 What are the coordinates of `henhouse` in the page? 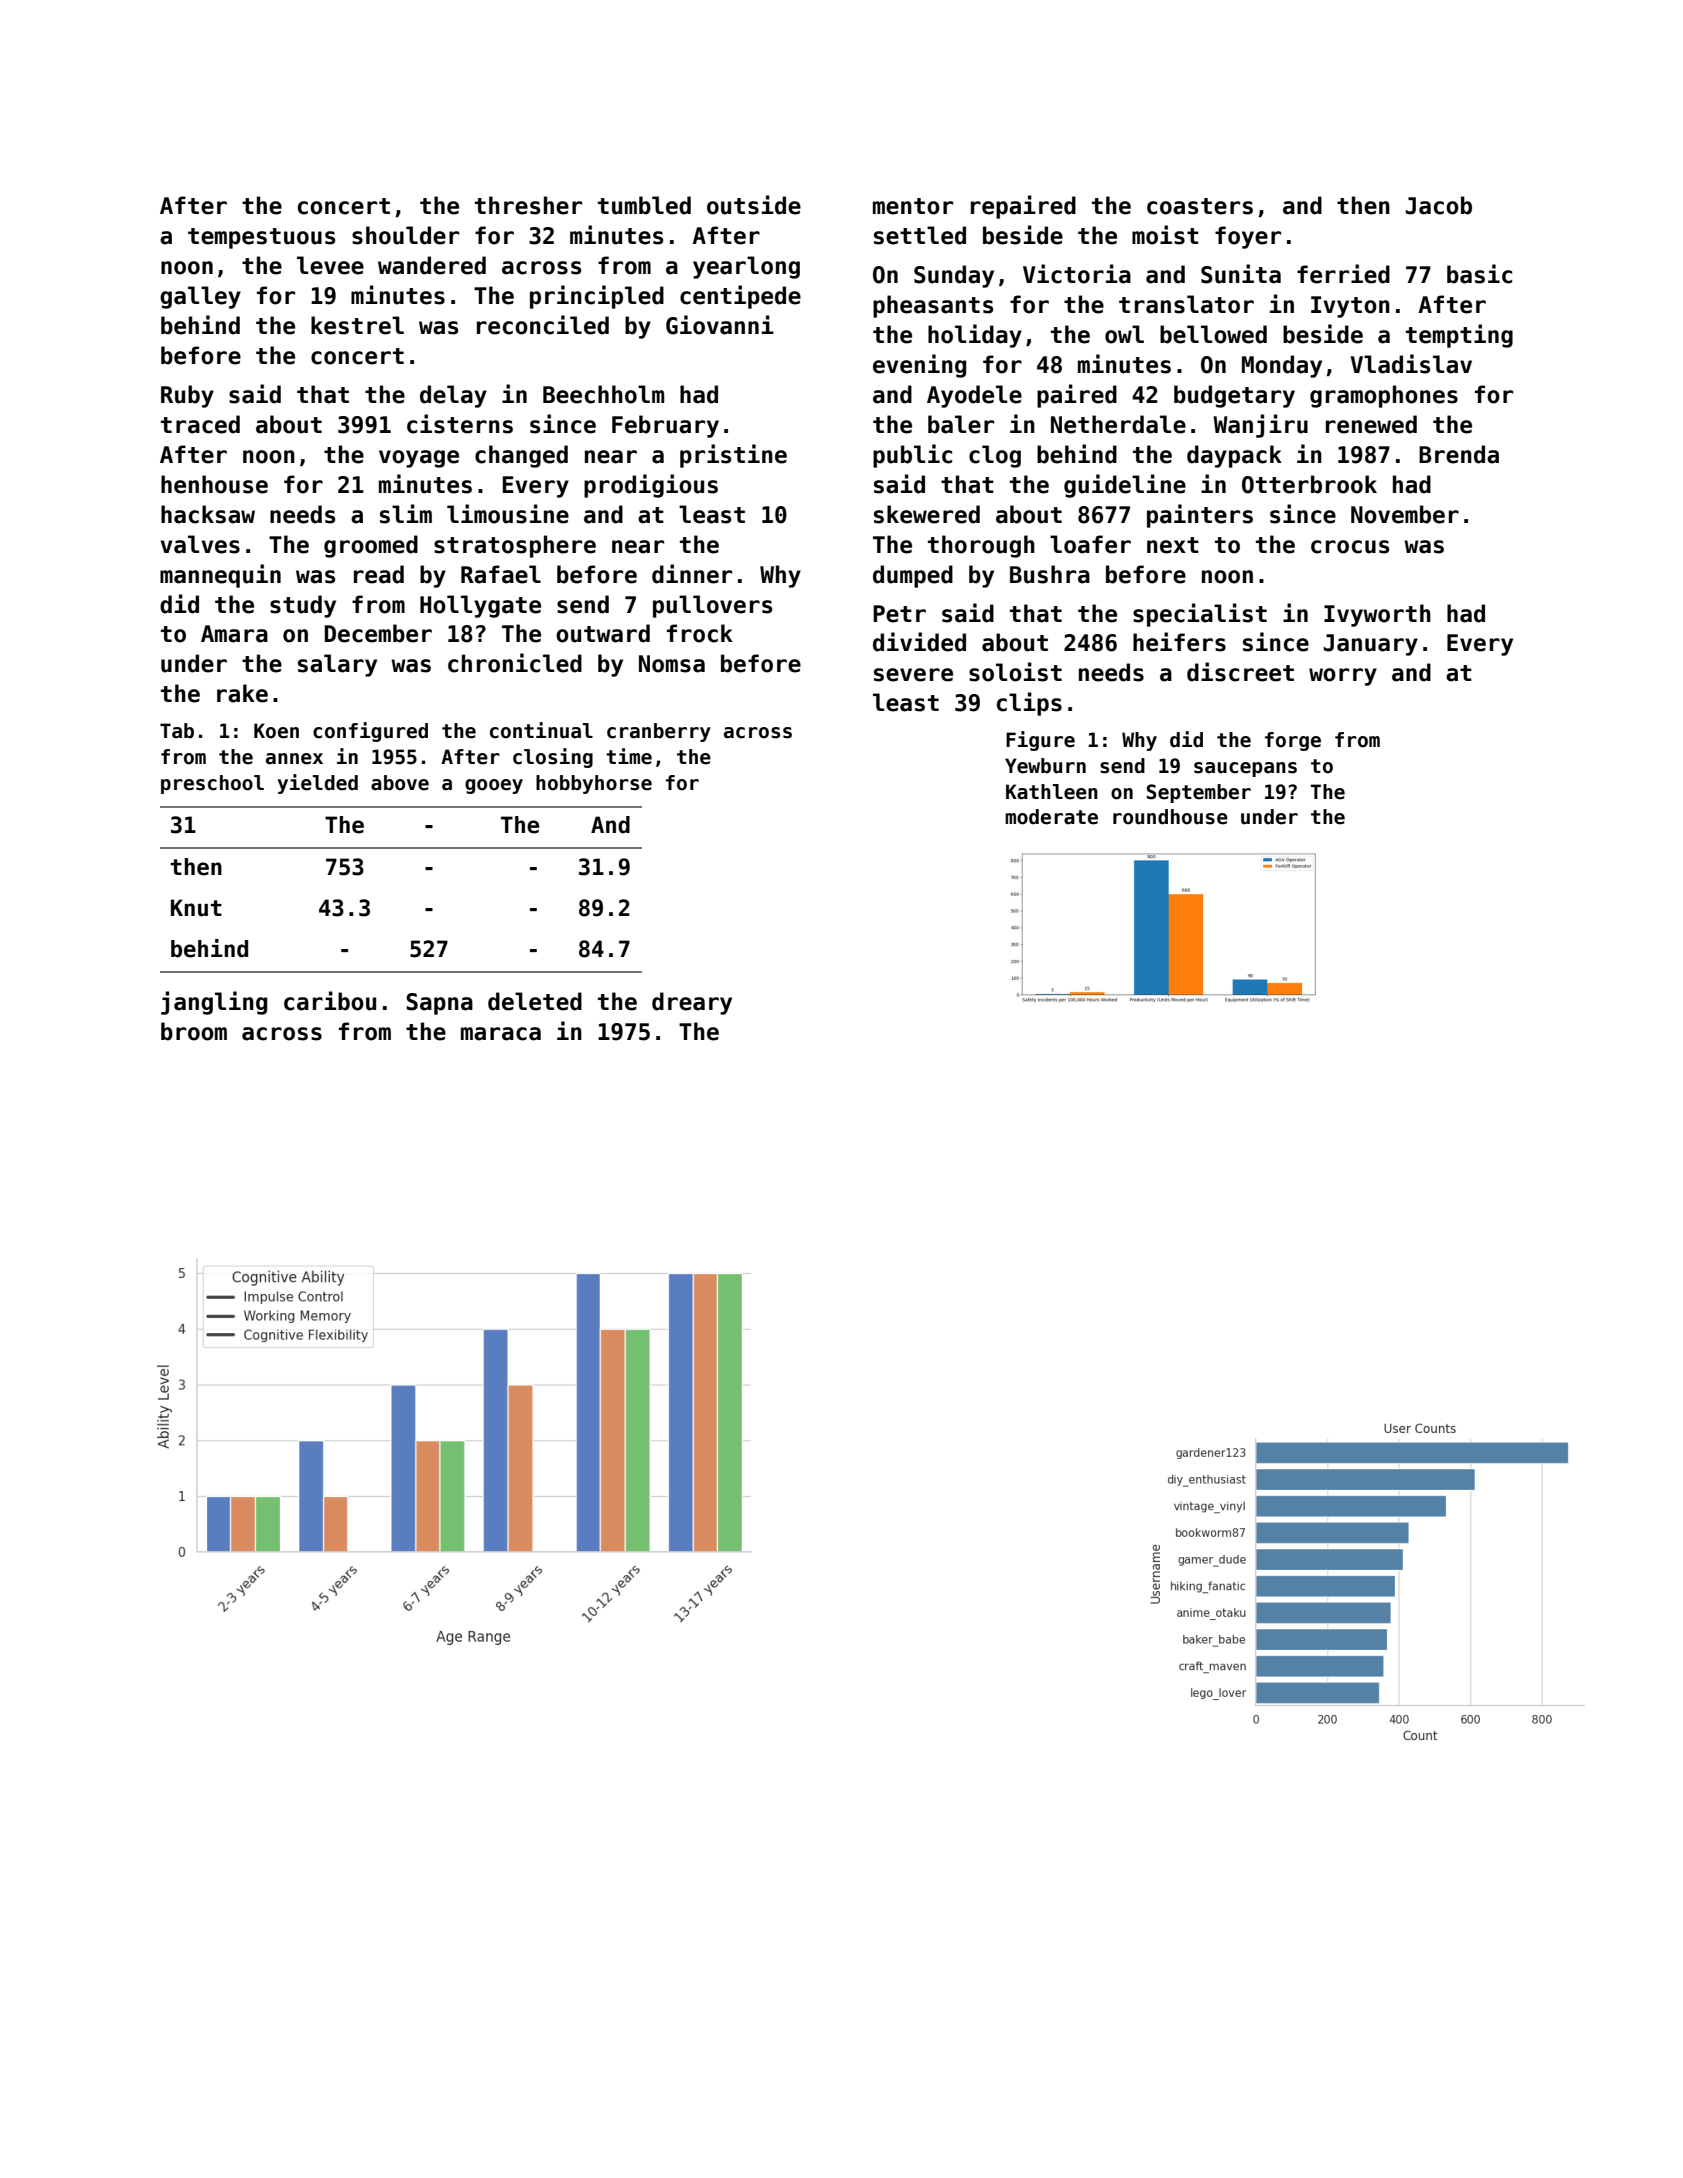 It's located at (214, 484).
